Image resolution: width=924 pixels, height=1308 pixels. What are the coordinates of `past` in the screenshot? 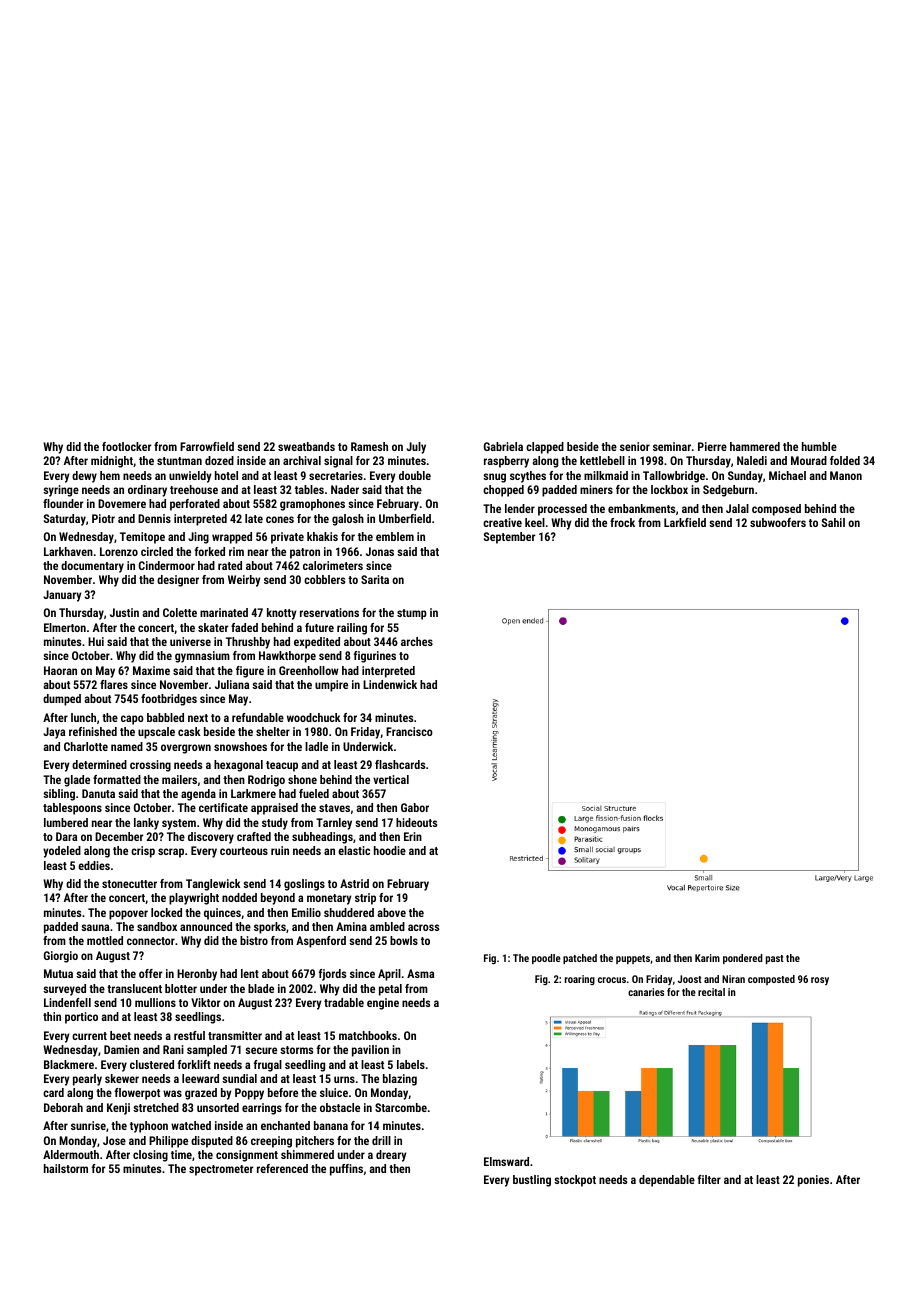 It's located at (775, 959).
